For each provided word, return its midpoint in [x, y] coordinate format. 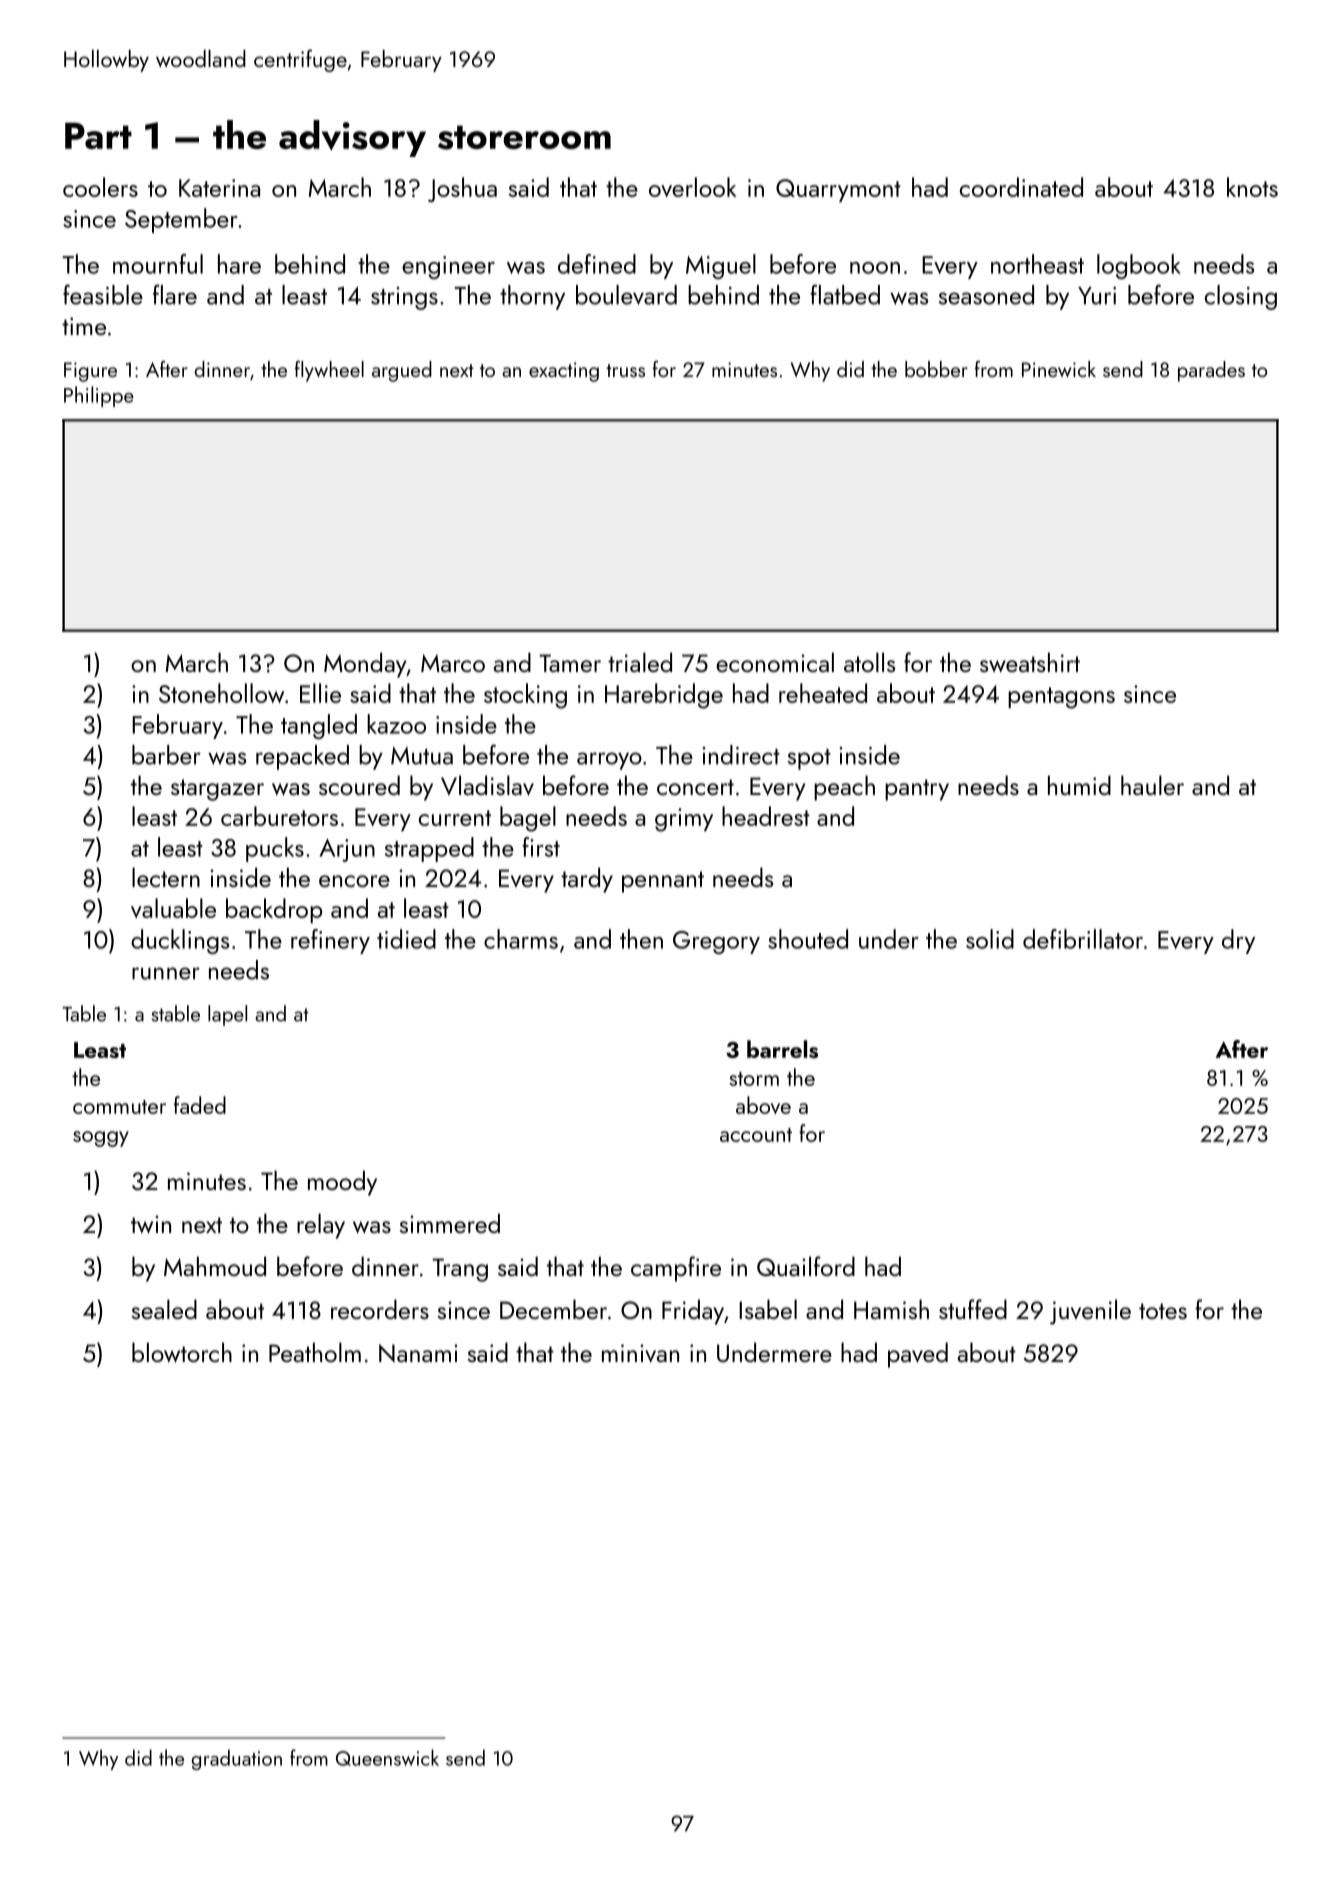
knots [1252, 187]
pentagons [1061, 698]
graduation [237, 1759]
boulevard [626, 295]
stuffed [973, 1309]
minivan [640, 1353]
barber [166, 755]
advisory [352, 138]
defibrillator [1083, 939]
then [641, 939]
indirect [741, 755]
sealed [164, 1309]
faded [200, 1105]
